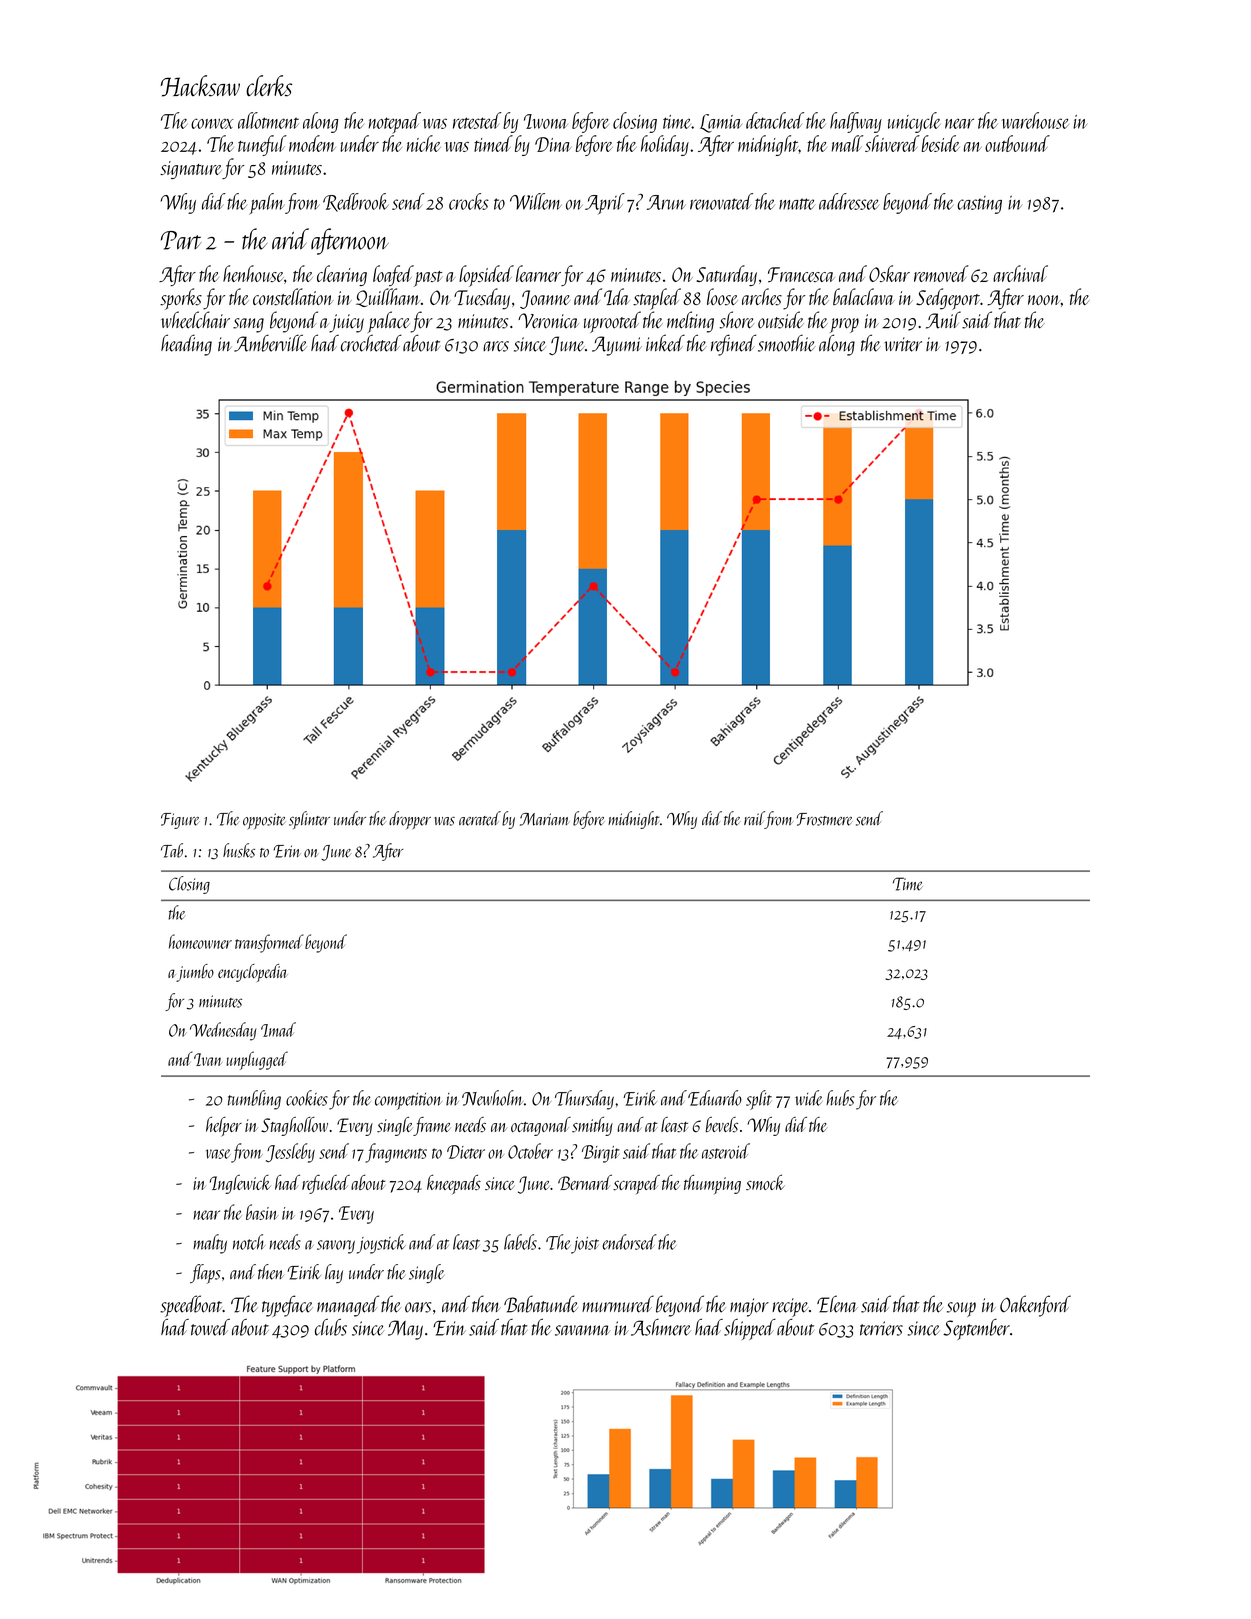  What do you see at coordinates (840, 1098) in the screenshot?
I see `hubs` at bounding box center [840, 1098].
